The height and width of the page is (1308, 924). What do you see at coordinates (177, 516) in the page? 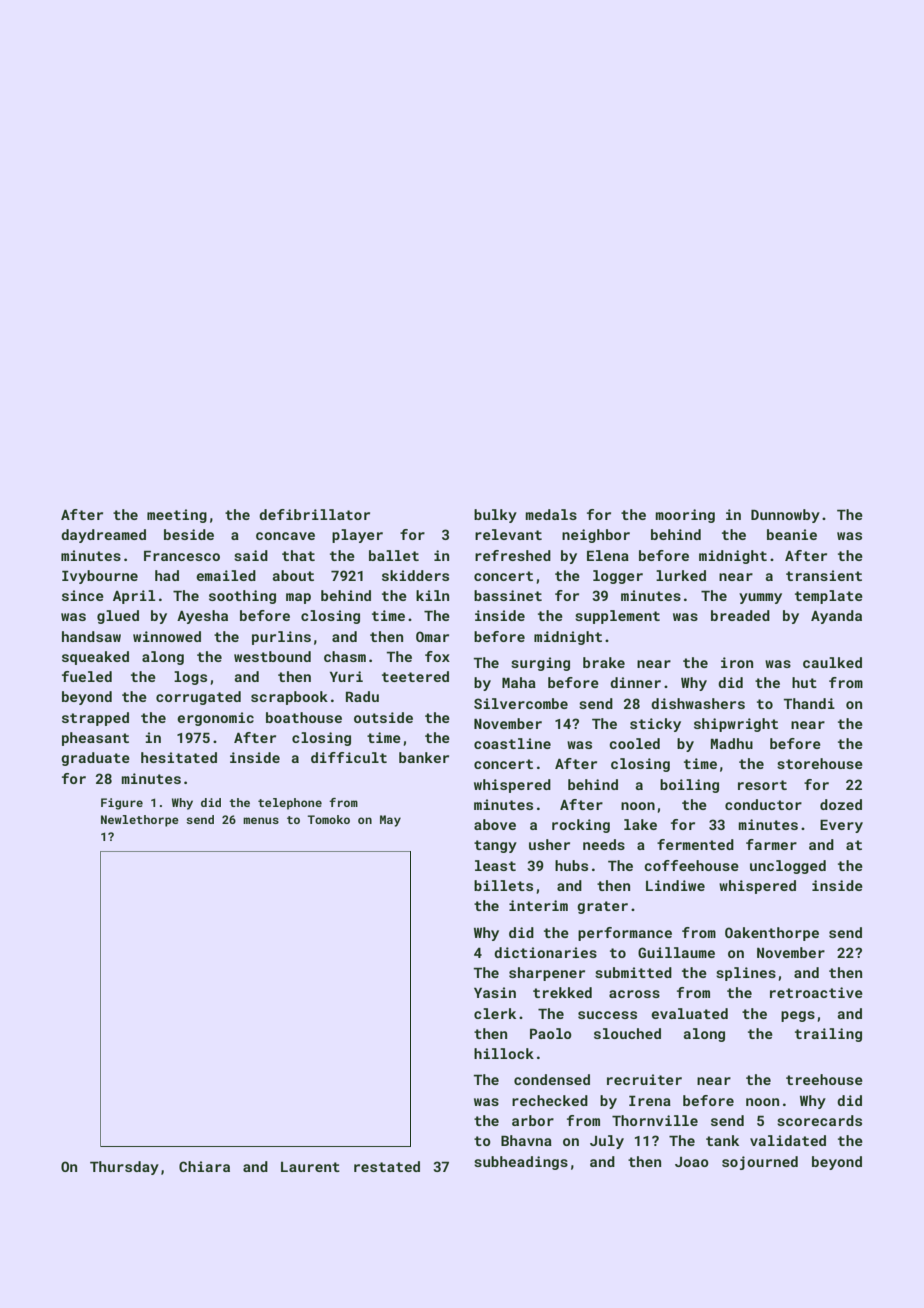
I see `meeting` at bounding box center [177, 516].
